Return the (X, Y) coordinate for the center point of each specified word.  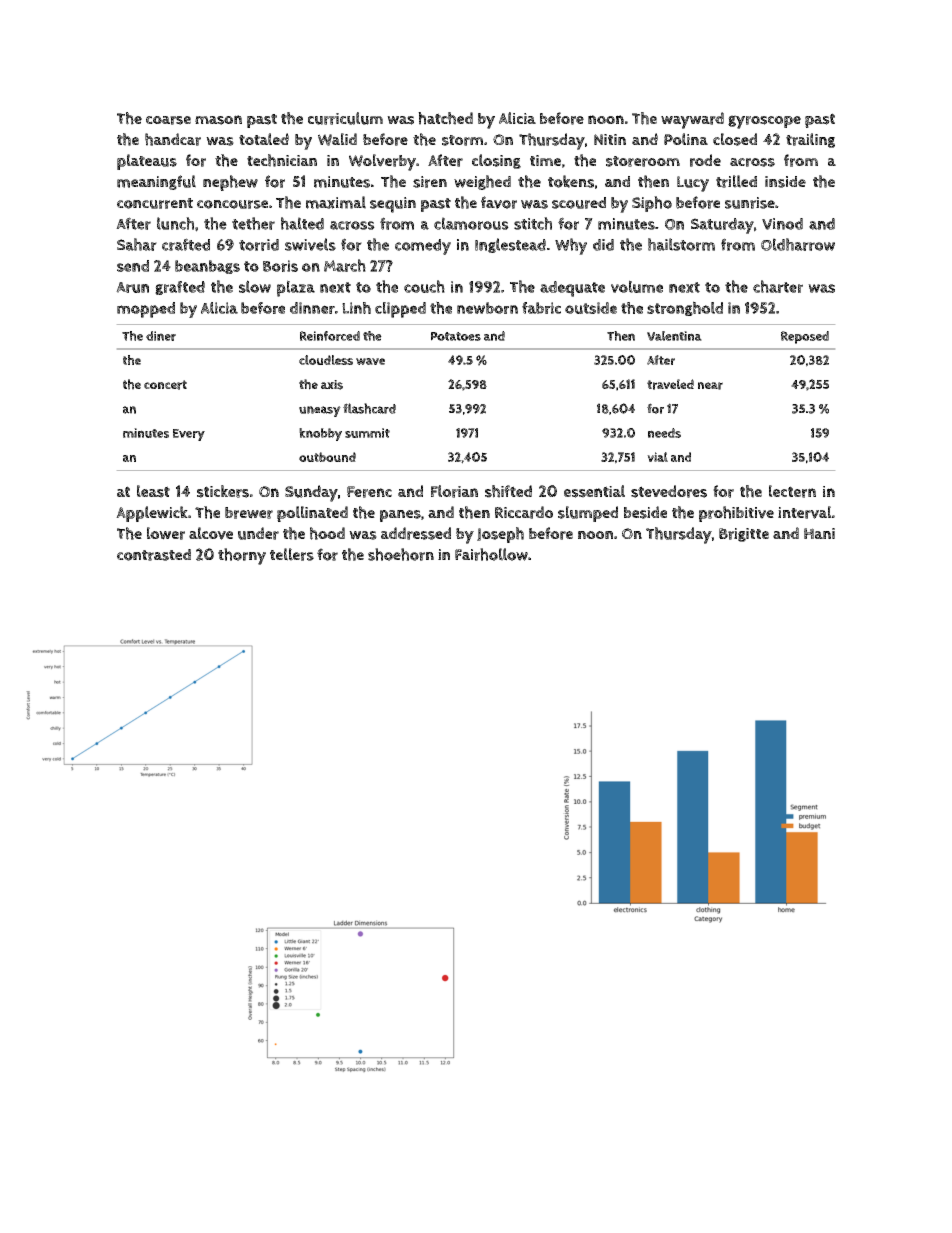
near (710, 386)
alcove (211, 533)
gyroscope (764, 122)
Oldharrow (798, 244)
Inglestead (510, 245)
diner (161, 336)
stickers (223, 491)
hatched (445, 118)
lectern (792, 491)
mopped (146, 310)
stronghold (685, 308)
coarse (168, 120)
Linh (356, 308)
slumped (588, 514)
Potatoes (456, 336)
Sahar (137, 244)
